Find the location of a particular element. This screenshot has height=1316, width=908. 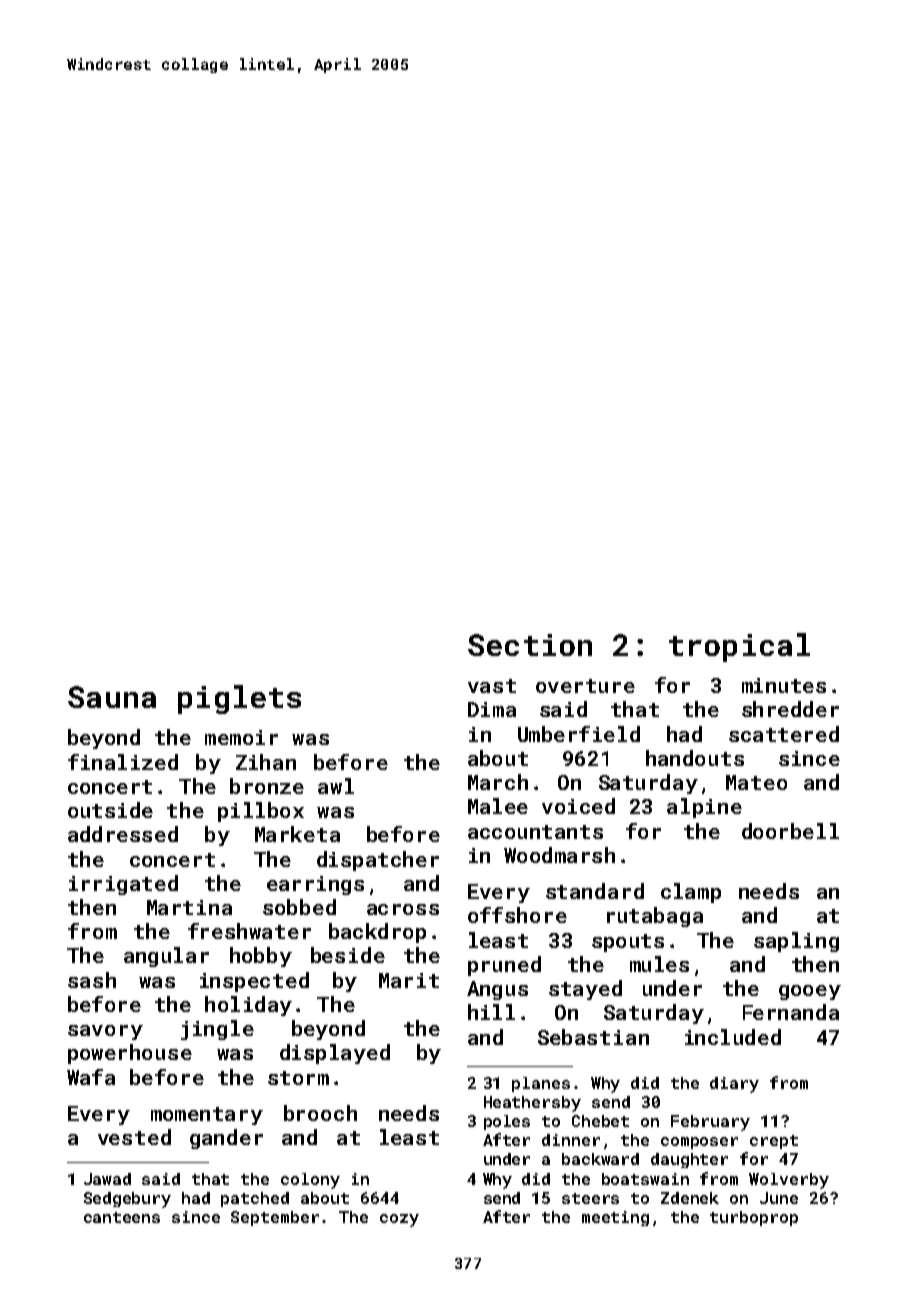

Marit is located at coordinates (409, 980).
